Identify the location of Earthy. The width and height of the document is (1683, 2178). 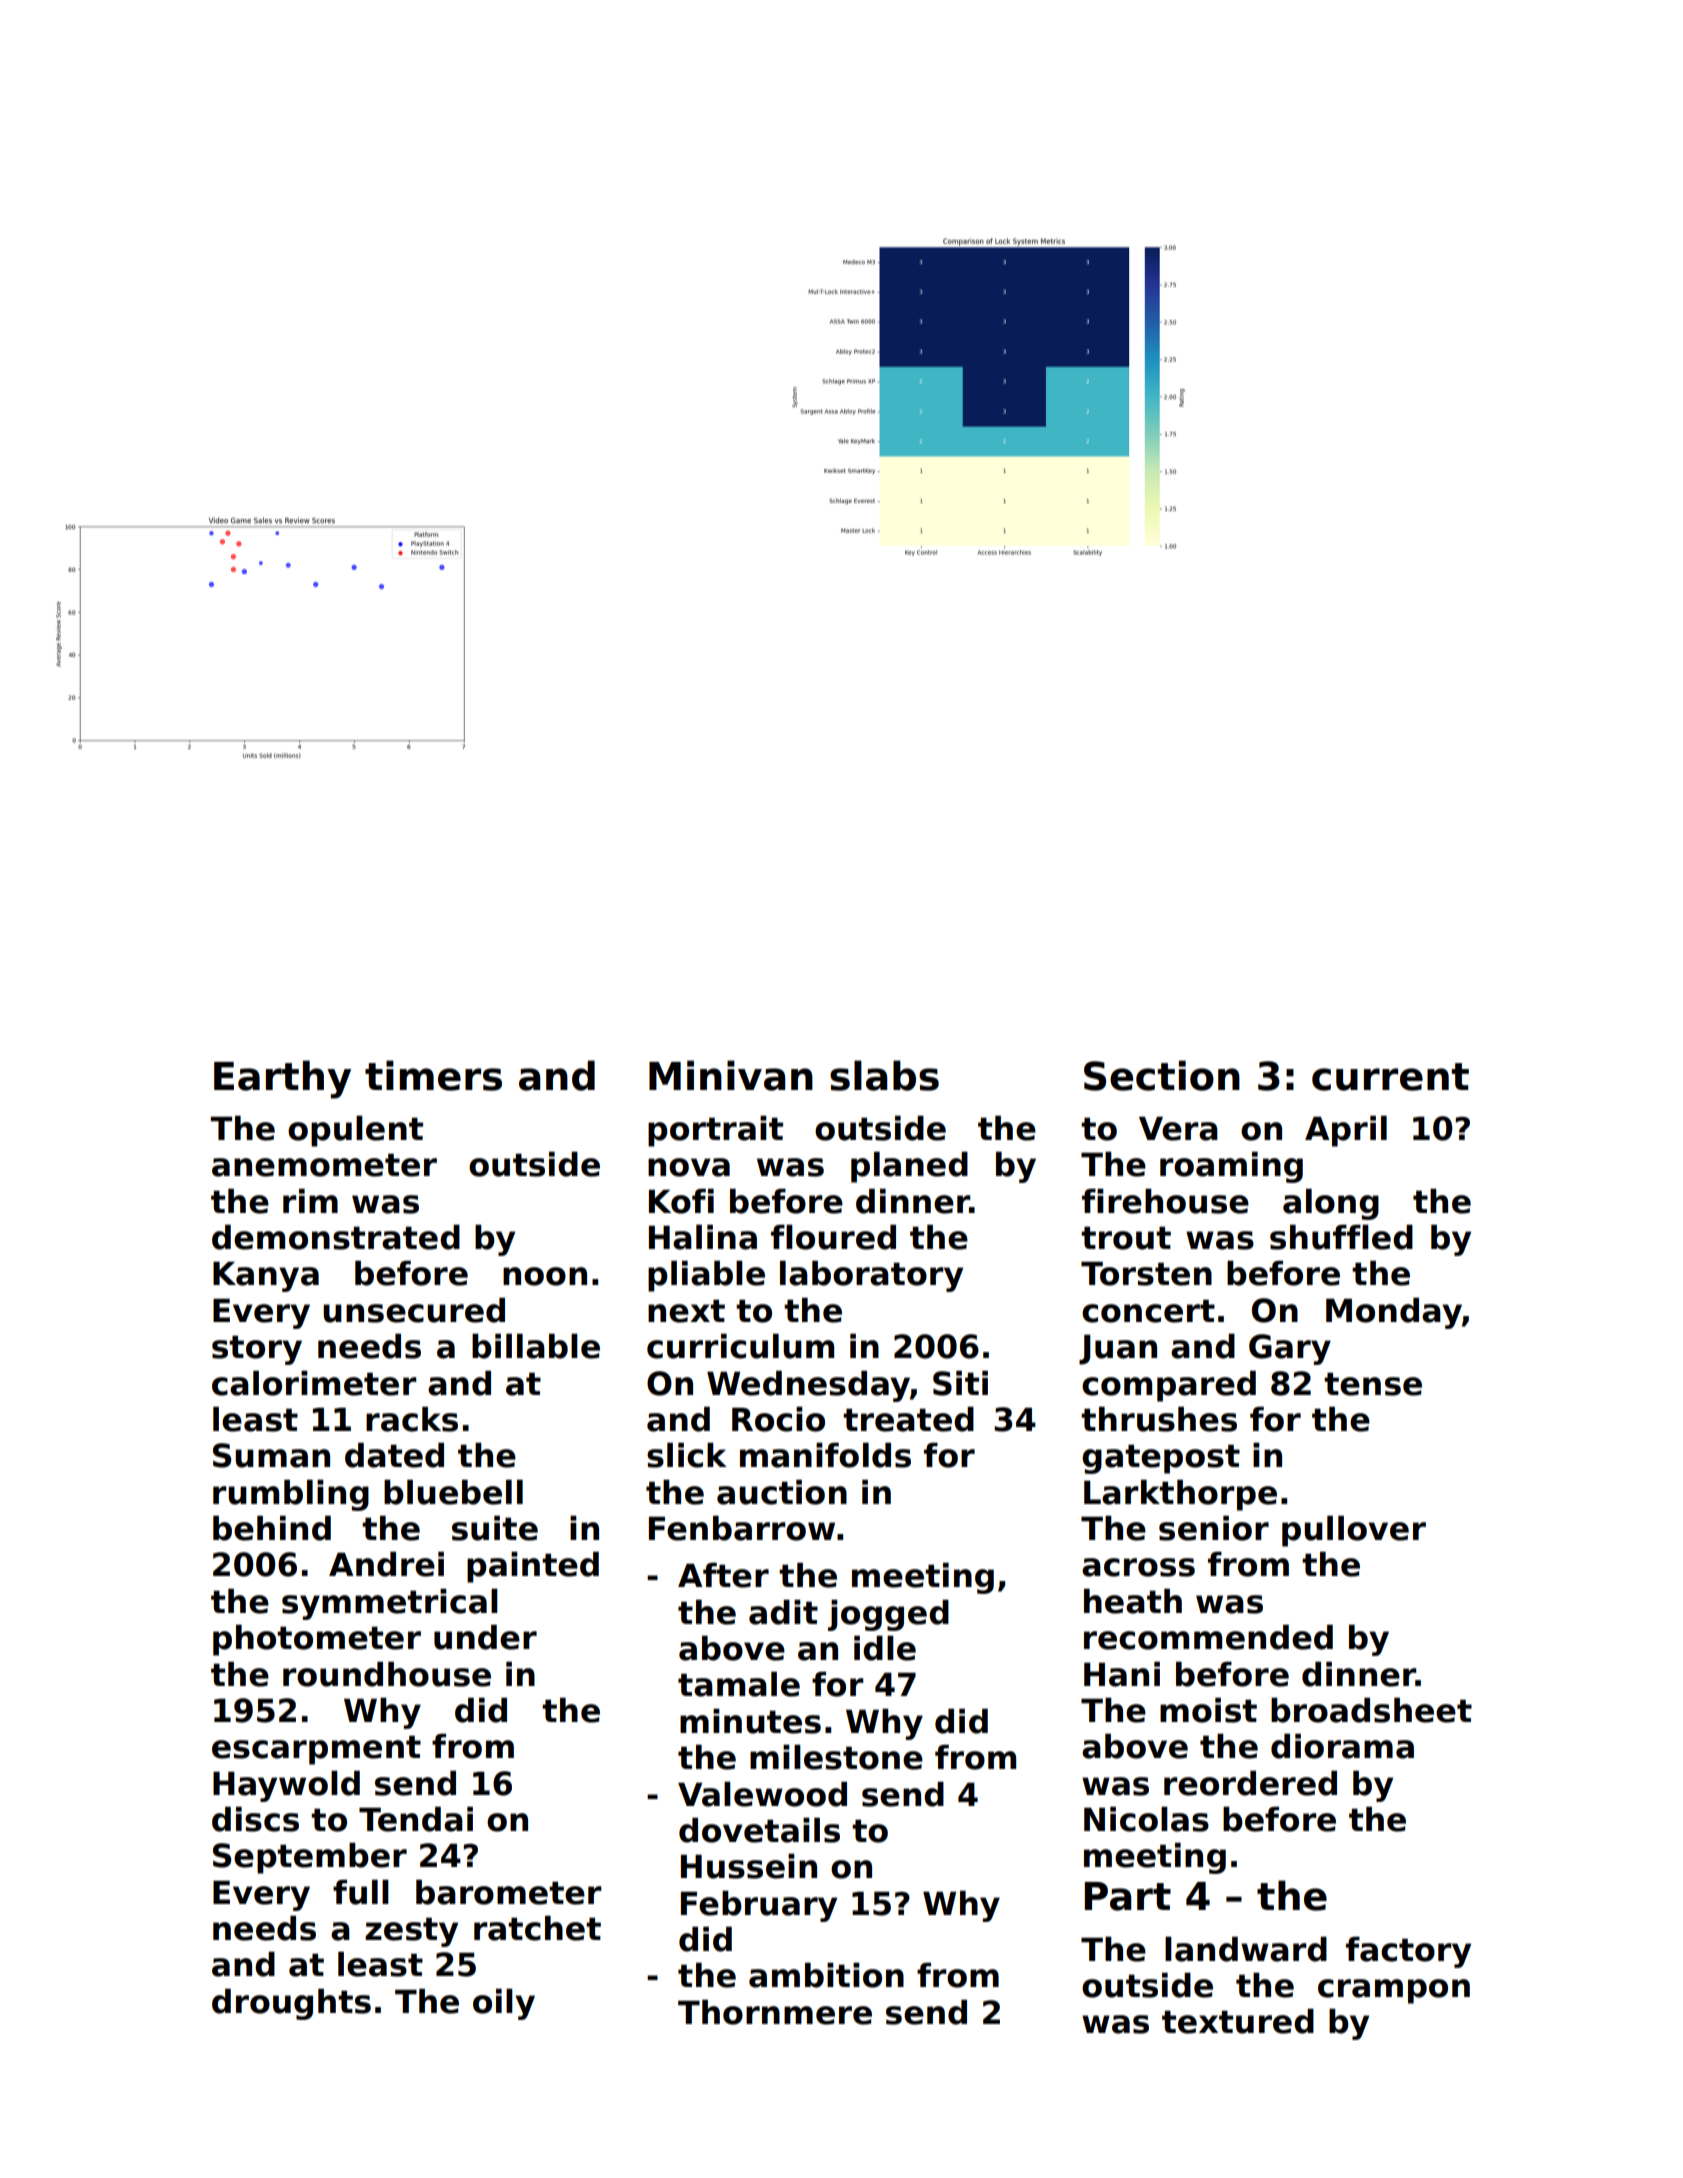
(282, 1079).
